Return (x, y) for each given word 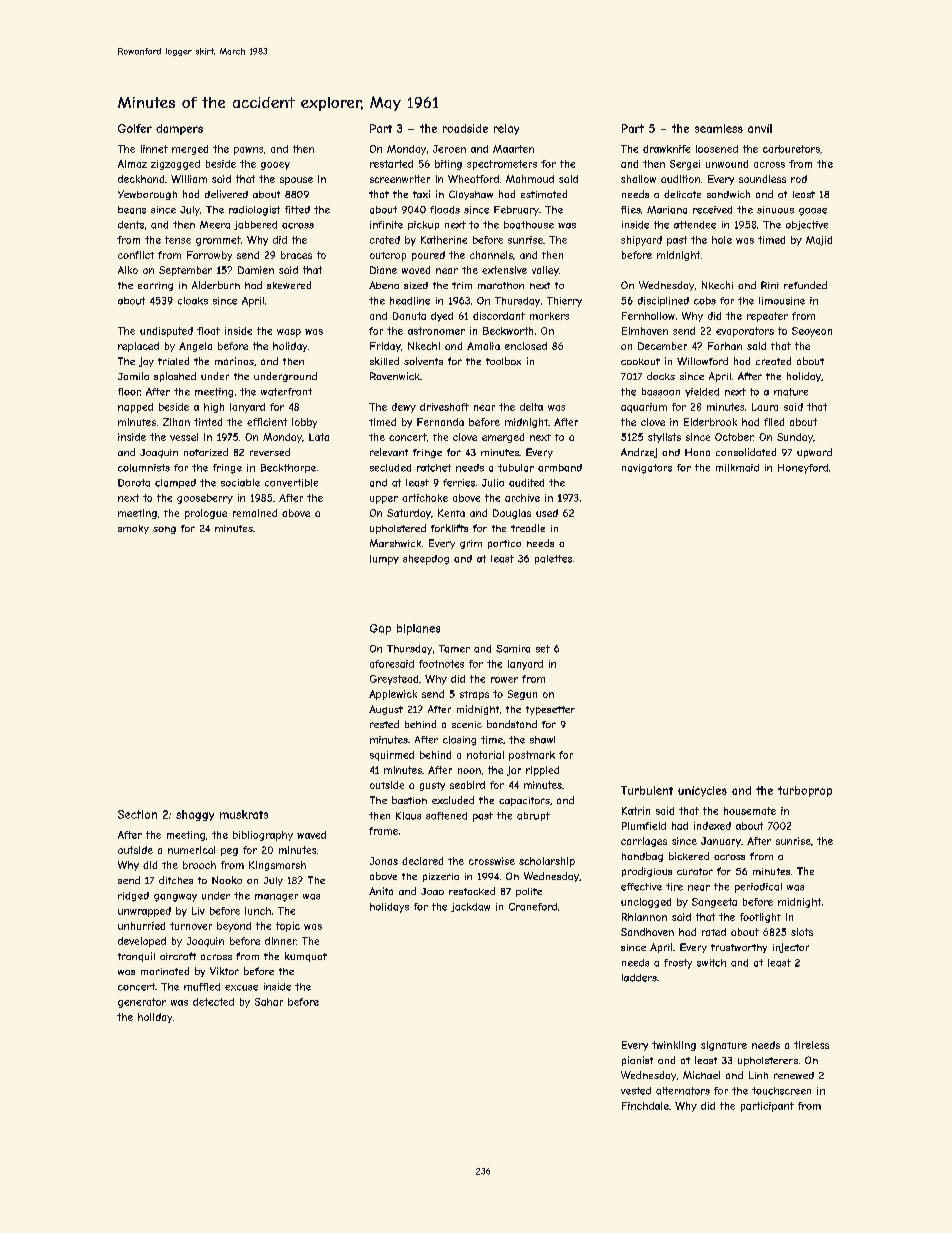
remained (255, 513)
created (773, 361)
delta (531, 407)
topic (288, 927)
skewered (289, 285)
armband (560, 468)
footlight (760, 918)
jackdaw (470, 907)
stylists (664, 438)
